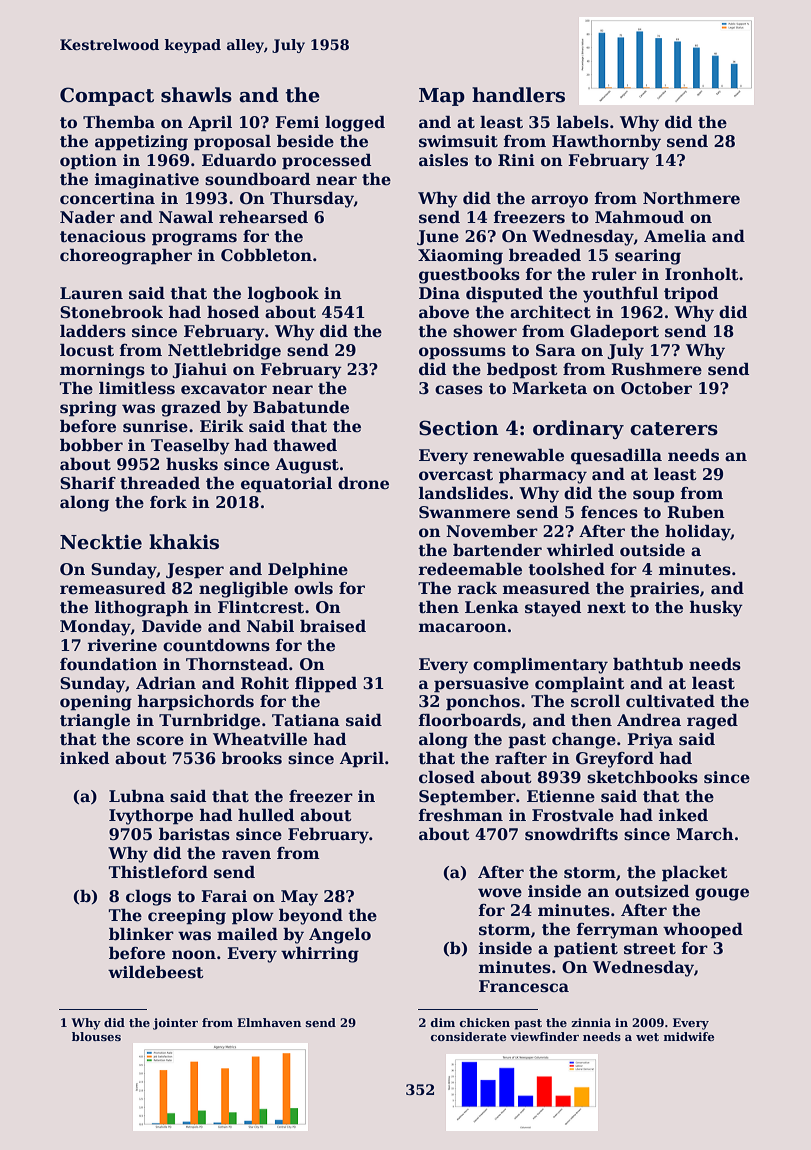  Describe the element at coordinates (674, 429) in the document. I see `caterers` at that location.
